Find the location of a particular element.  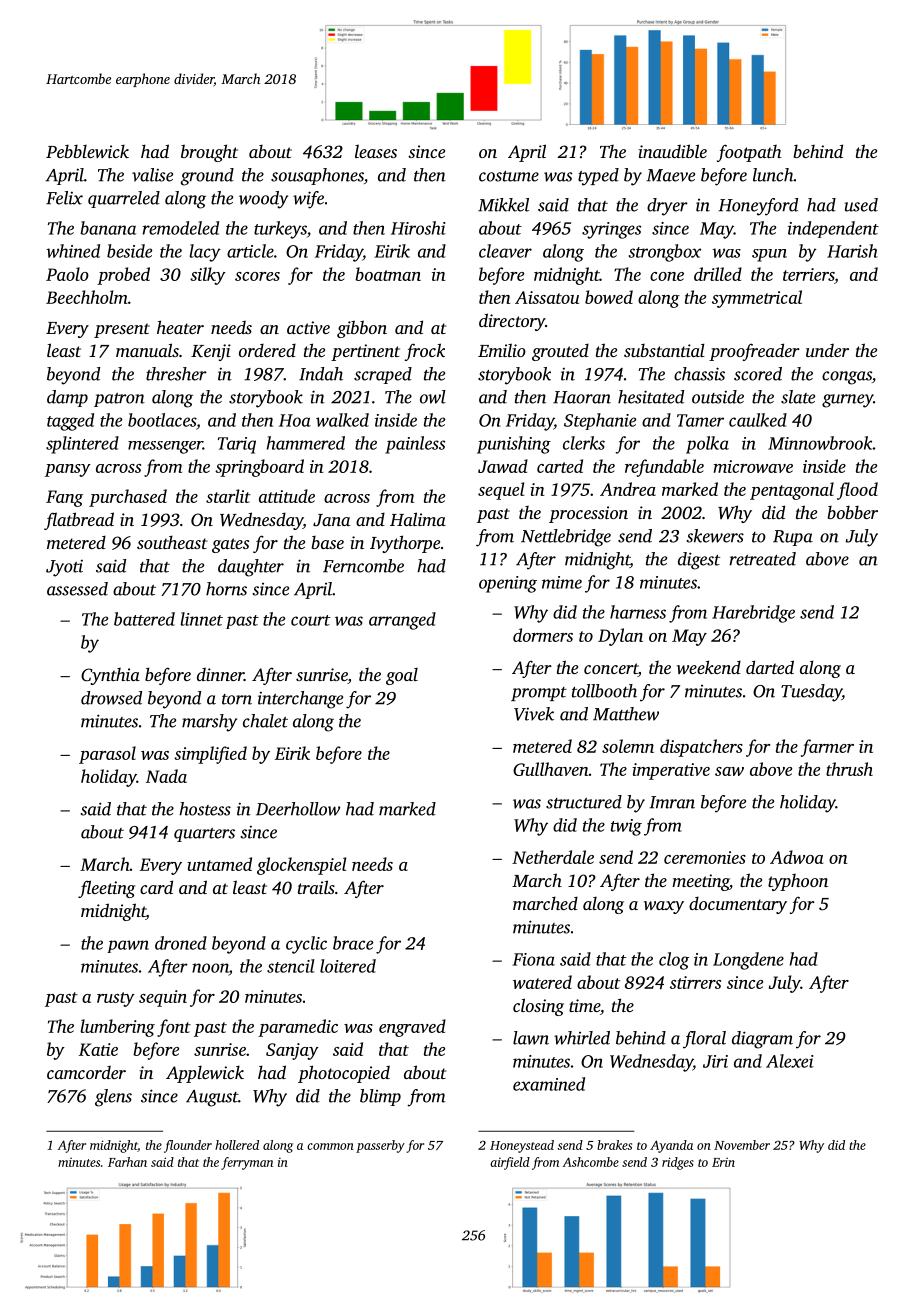

typhoon is located at coordinates (798, 882).
